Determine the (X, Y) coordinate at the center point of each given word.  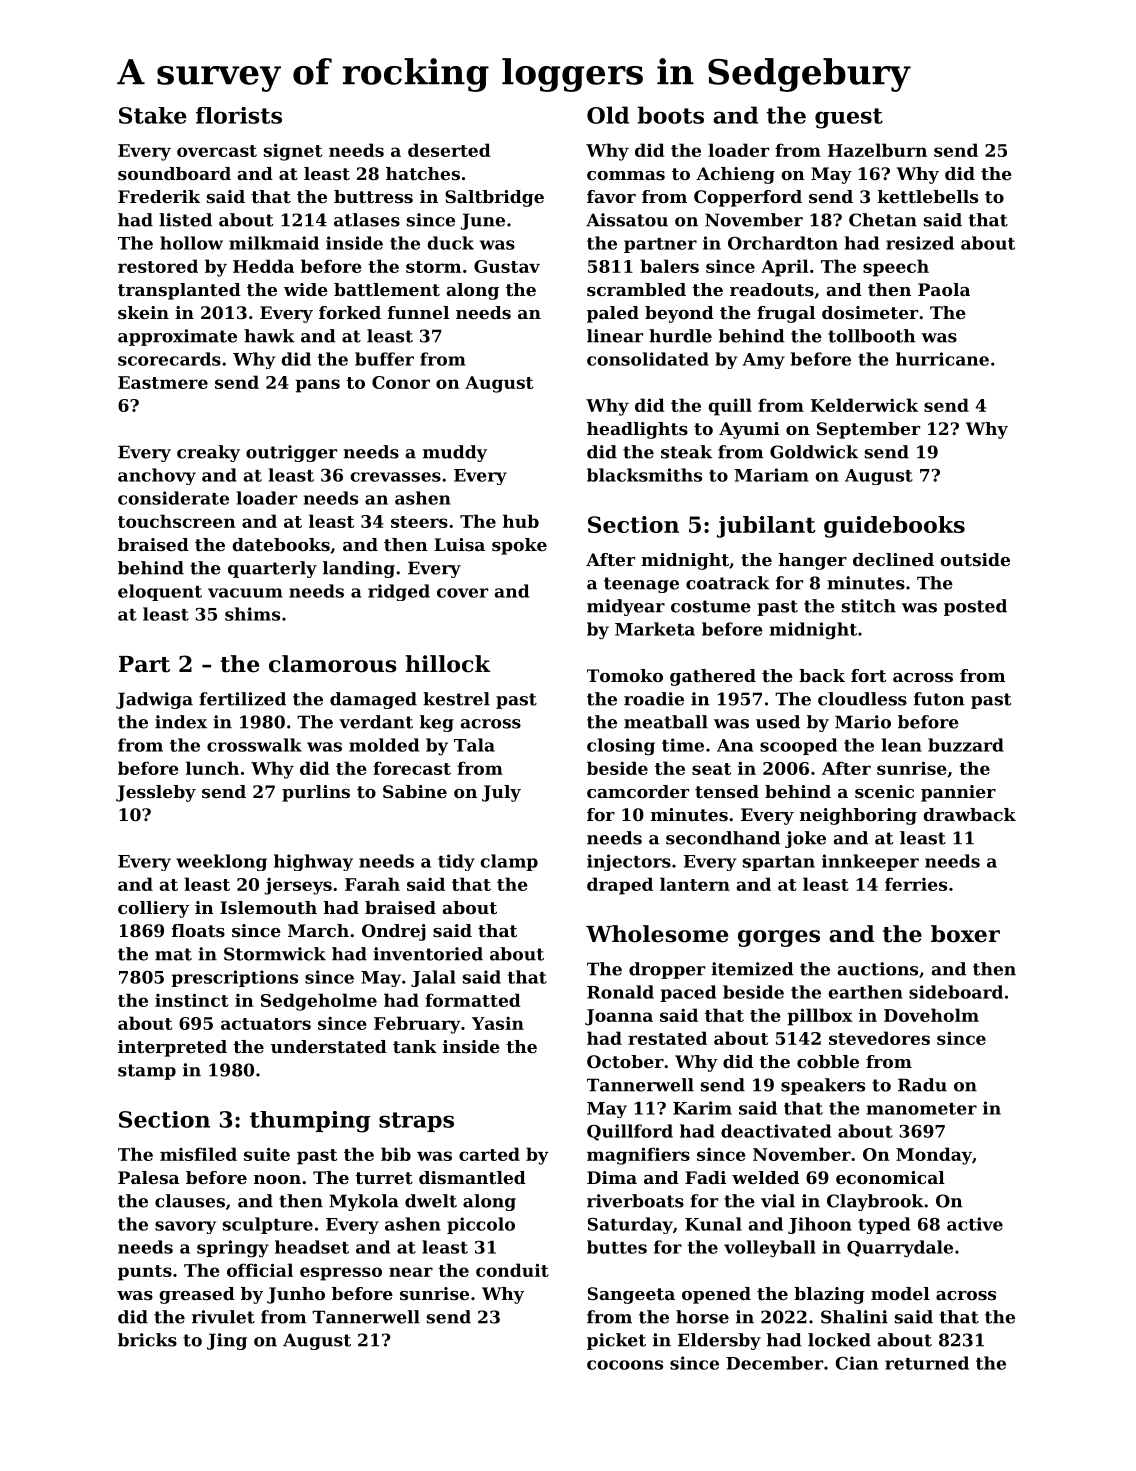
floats (198, 930)
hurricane (942, 359)
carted (489, 1154)
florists (239, 115)
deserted (449, 150)
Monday (934, 1156)
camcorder (638, 791)
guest (849, 118)
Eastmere (163, 382)
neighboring (858, 816)
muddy (455, 453)
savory (185, 1227)
